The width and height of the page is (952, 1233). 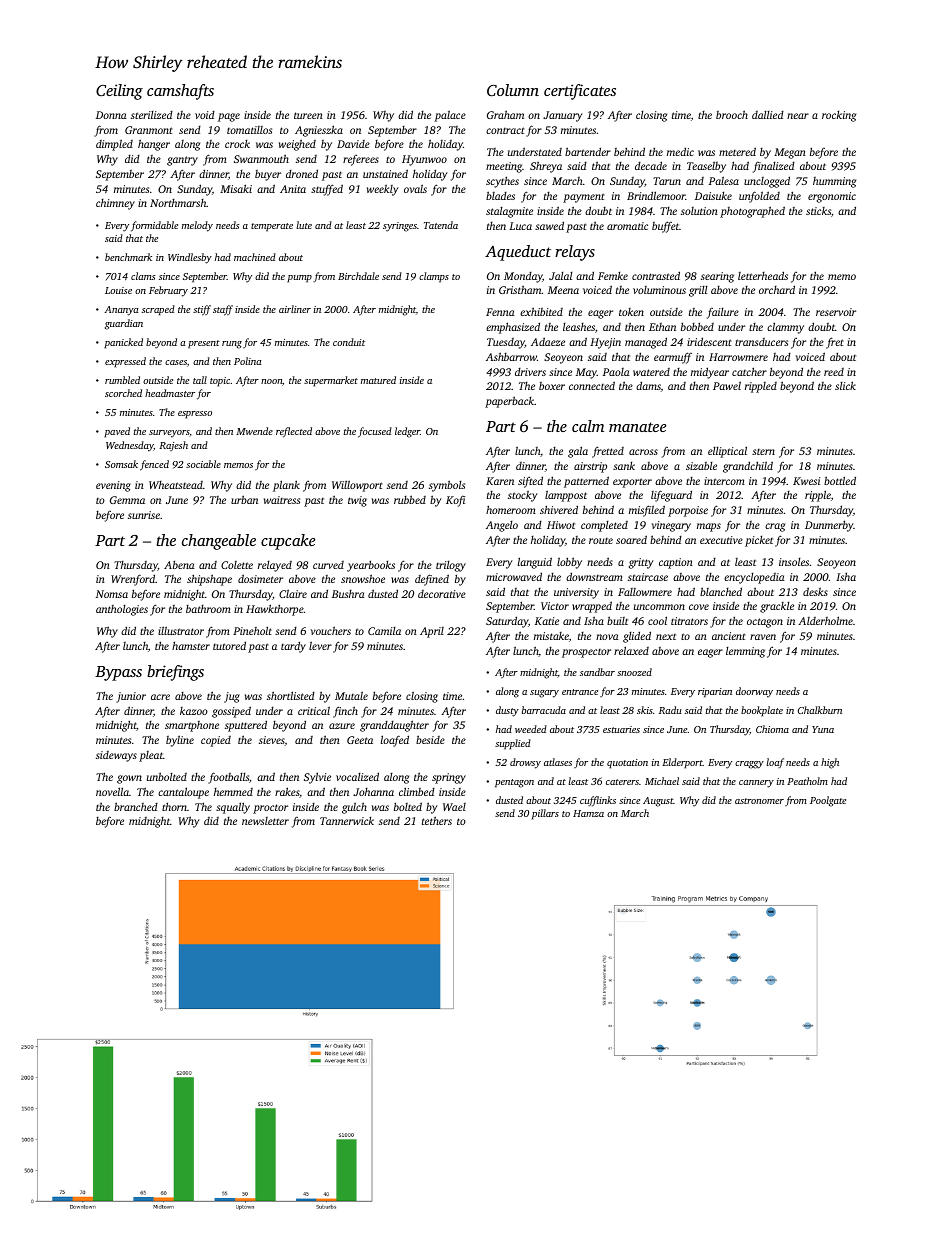 What do you see at coordinates (504, 167) in the page?
I see `meeting` at bounding box center [504, 167].
